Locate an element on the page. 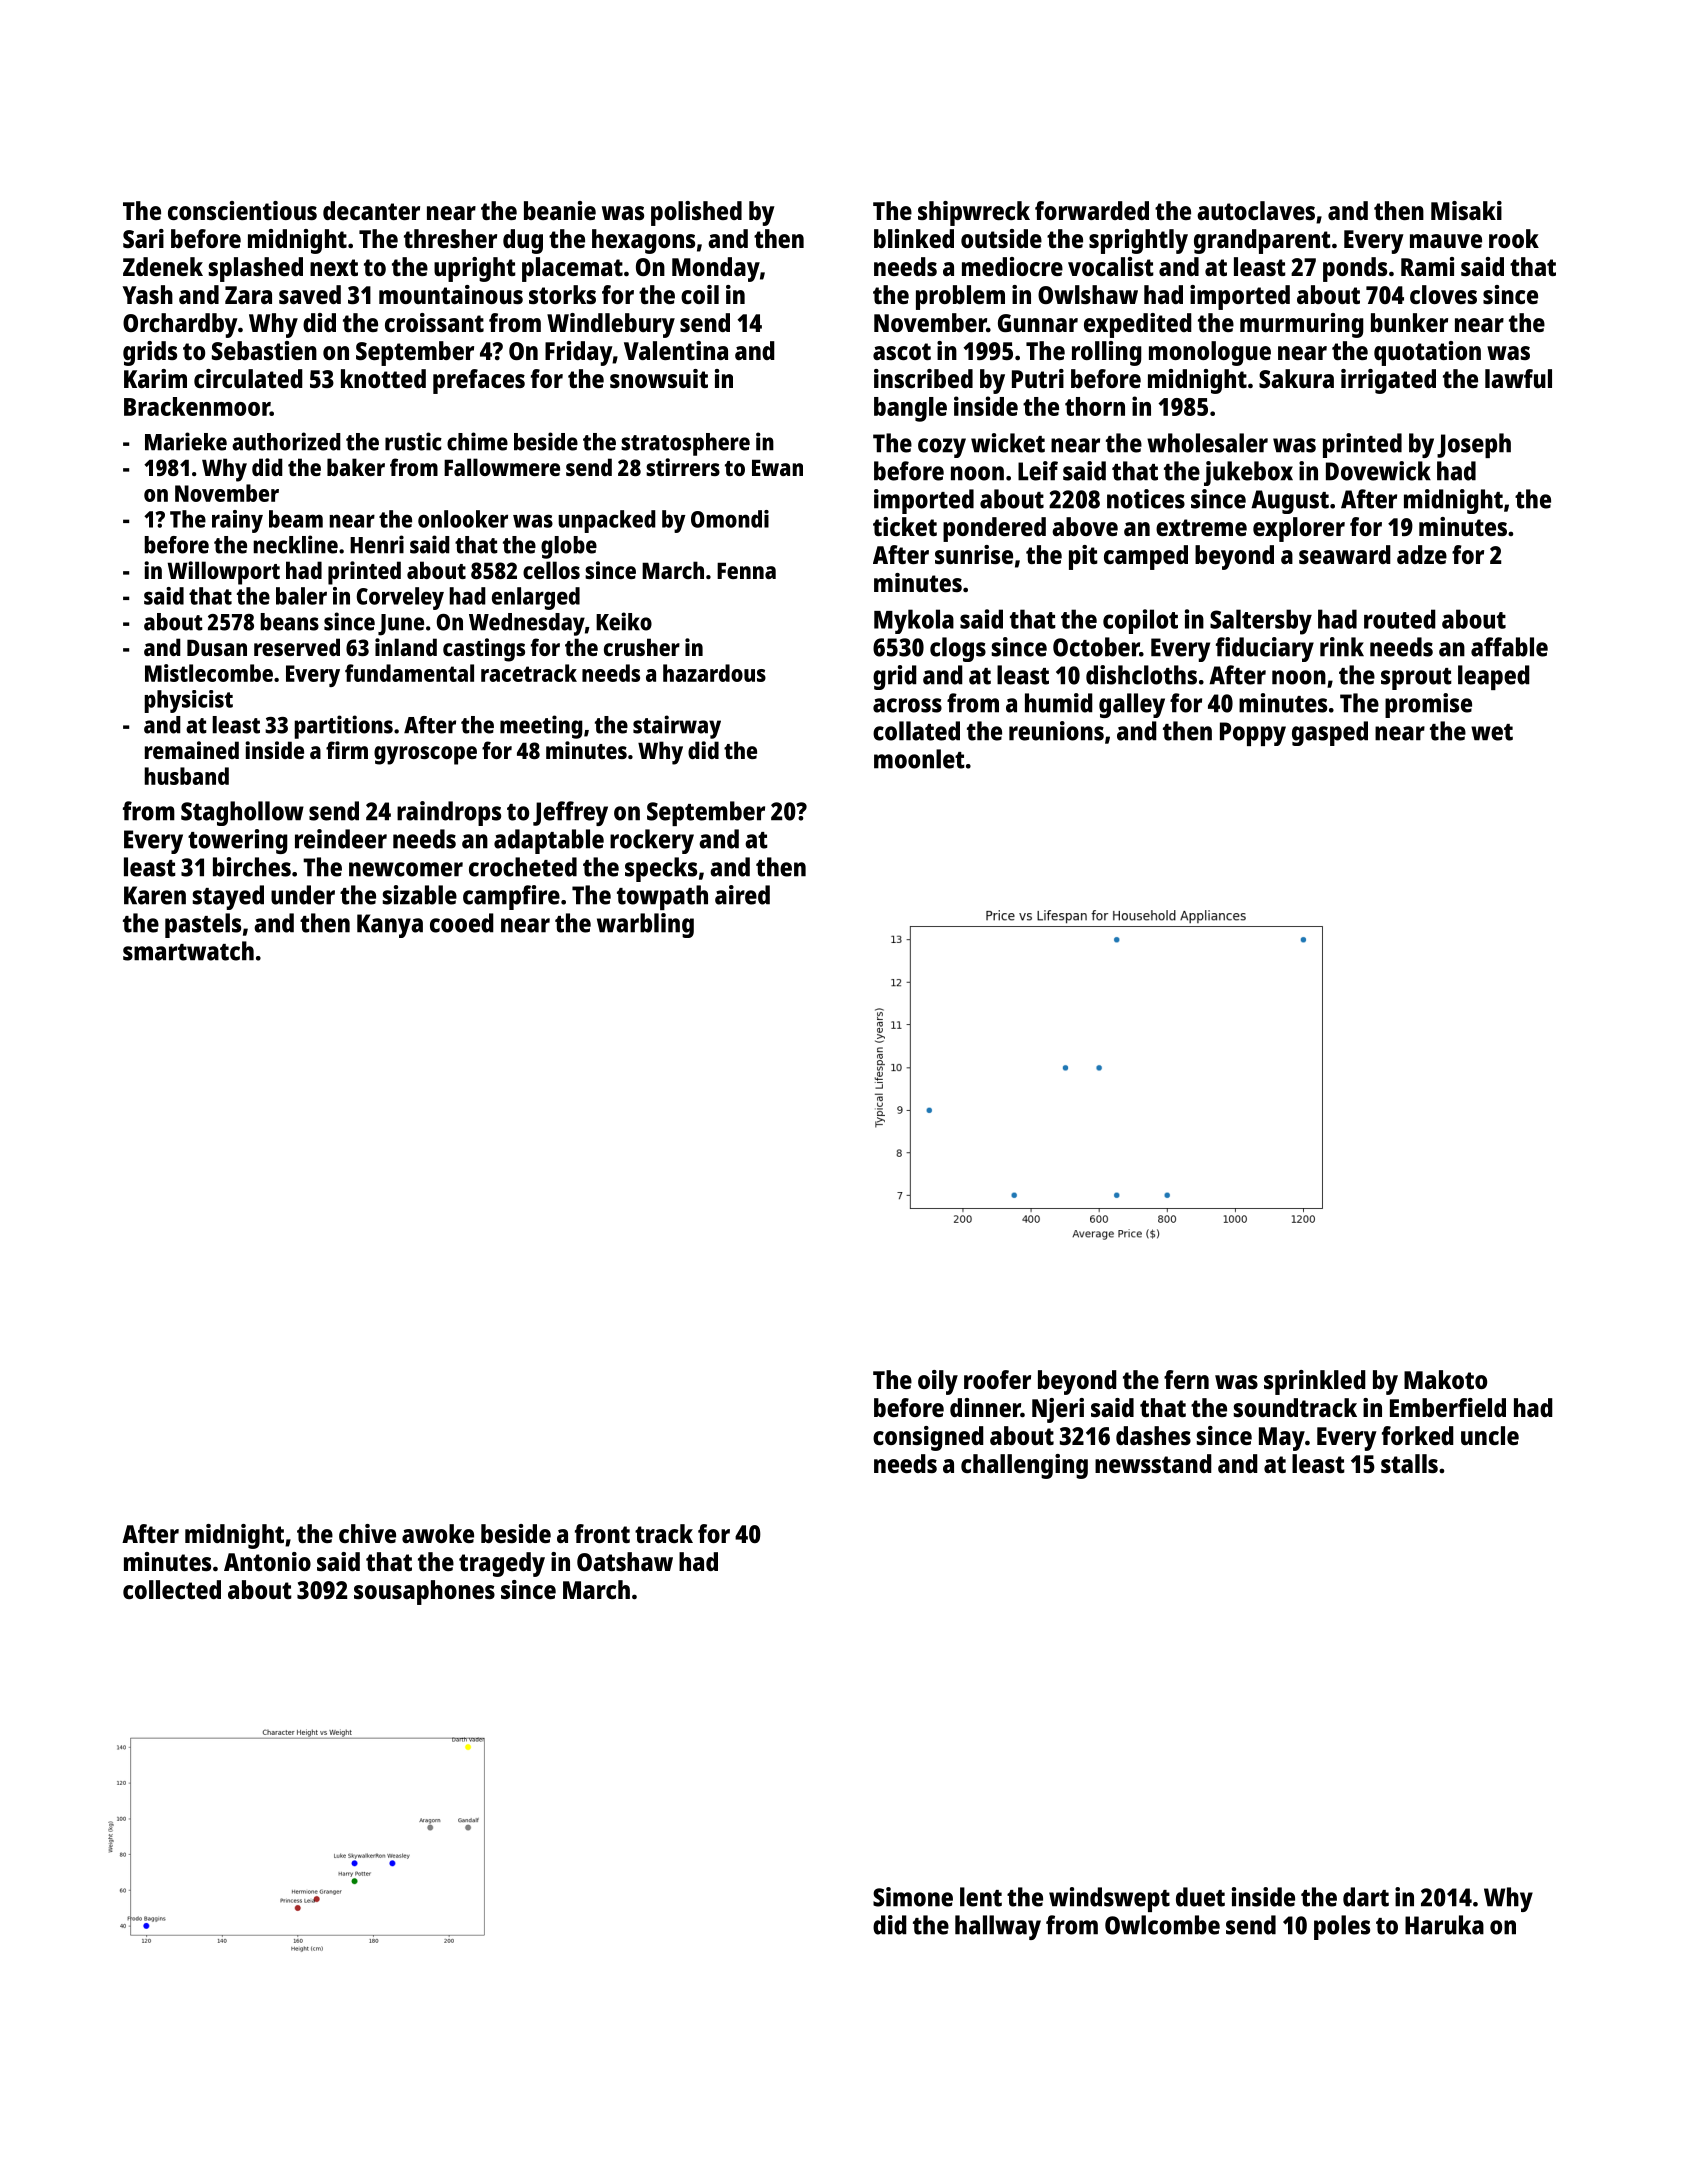 This image has width=1683, height=2178. conscientious is located at coordinates (242, 210).
